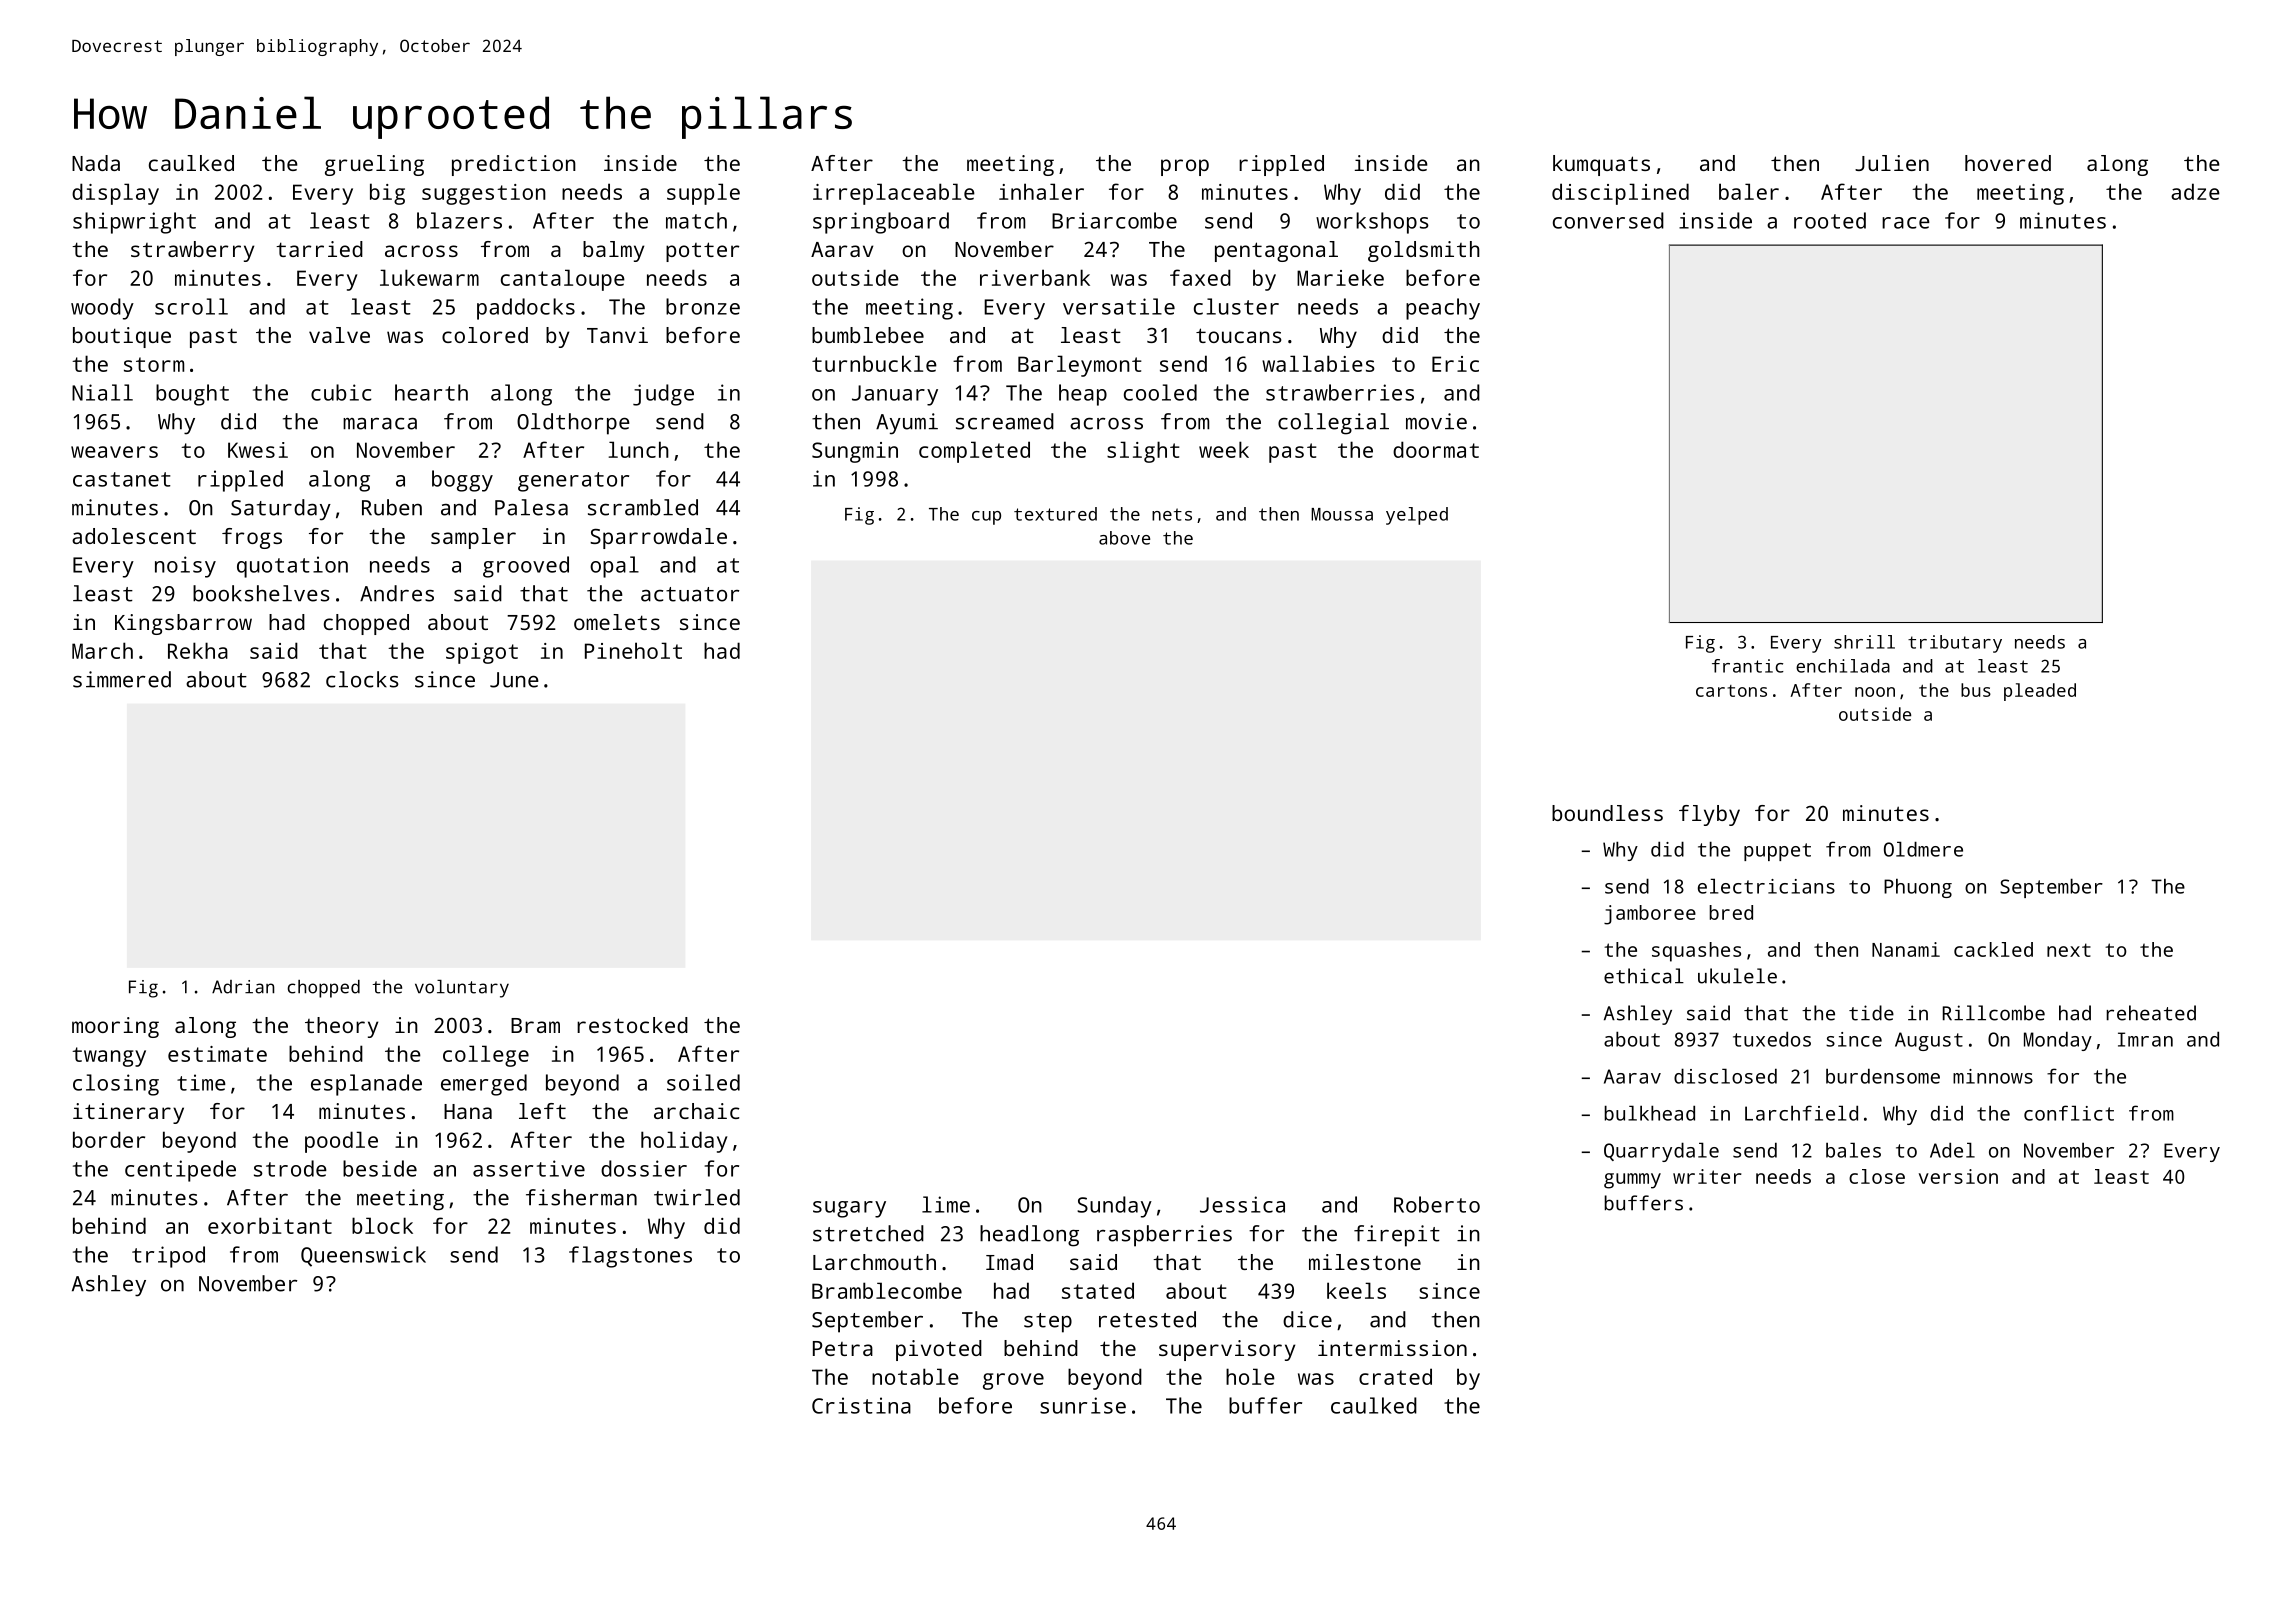 This screenshot has height=1620, width=2292. Describe the element at coordinates (180, 1171) in the screenshot. I see `centipede` at that location.
